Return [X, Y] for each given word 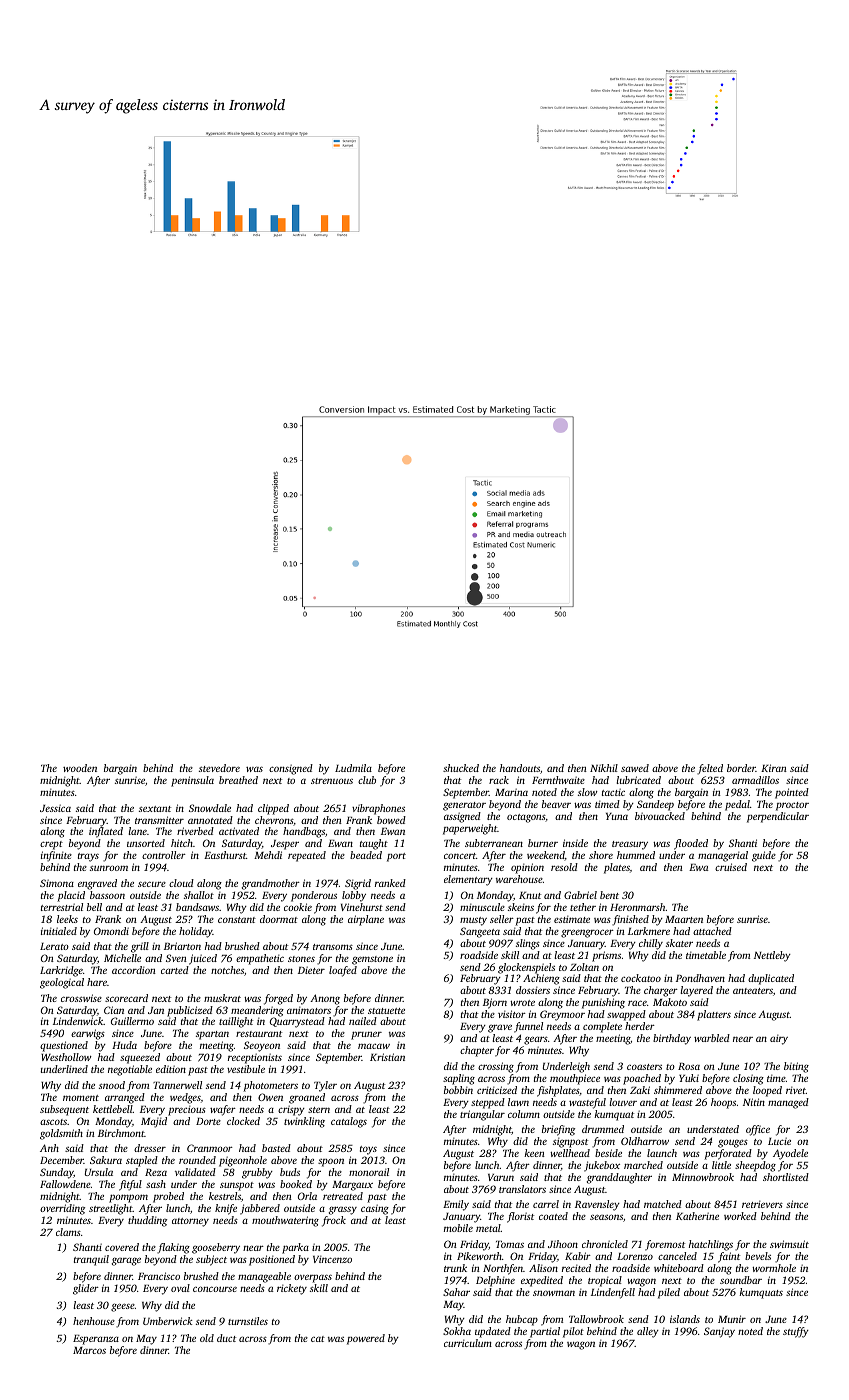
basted [276, 1148]
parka [295, 1248]
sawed [635, 768]
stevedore [219, 768]
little [721, 1165]
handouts [520, 768]
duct [226, 1338]
